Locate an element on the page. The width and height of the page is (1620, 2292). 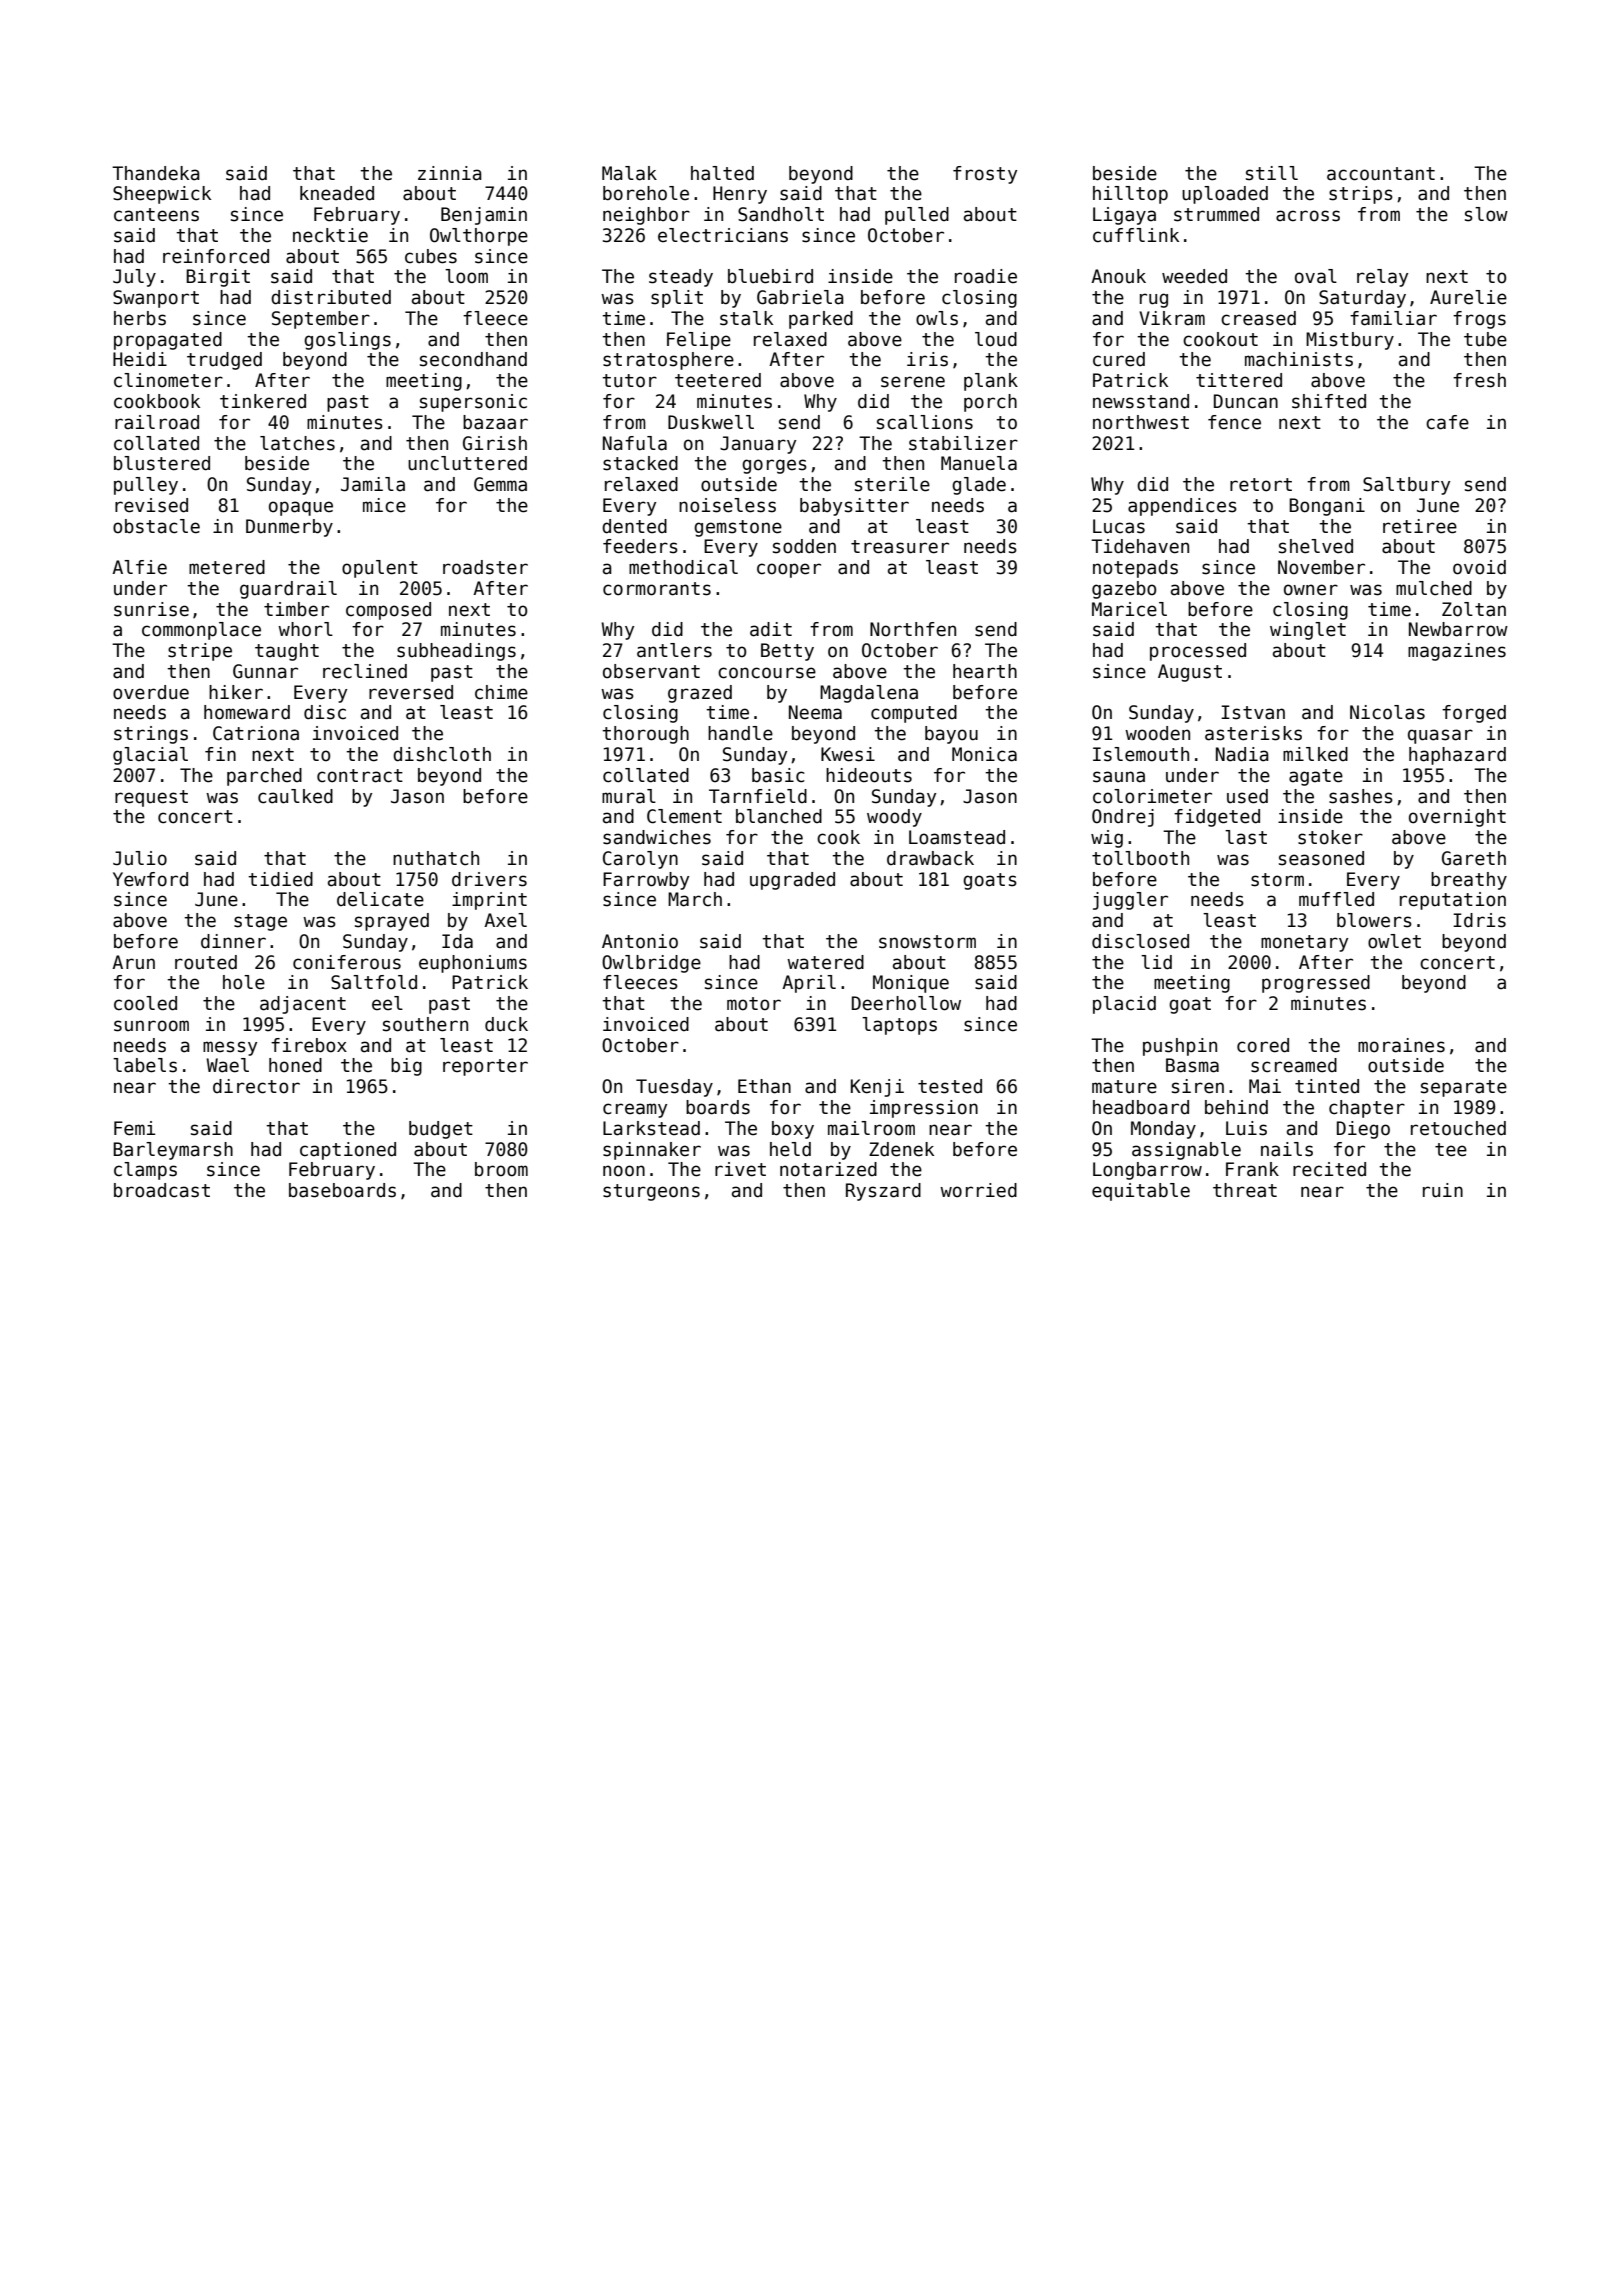
sashes is located at coordinates (1361, 796).
